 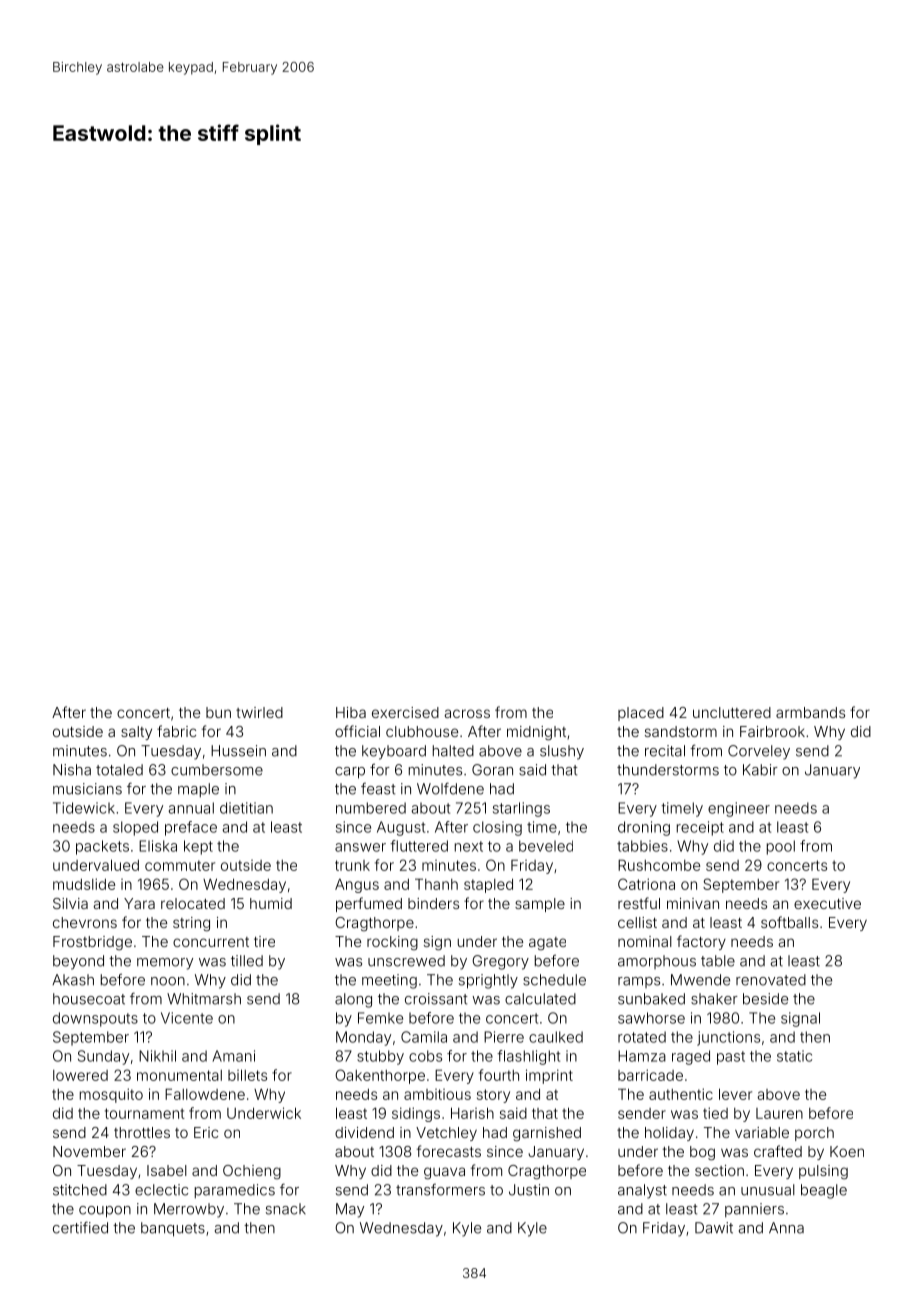 I want to click on engineer, so click(x=739, y=809).
